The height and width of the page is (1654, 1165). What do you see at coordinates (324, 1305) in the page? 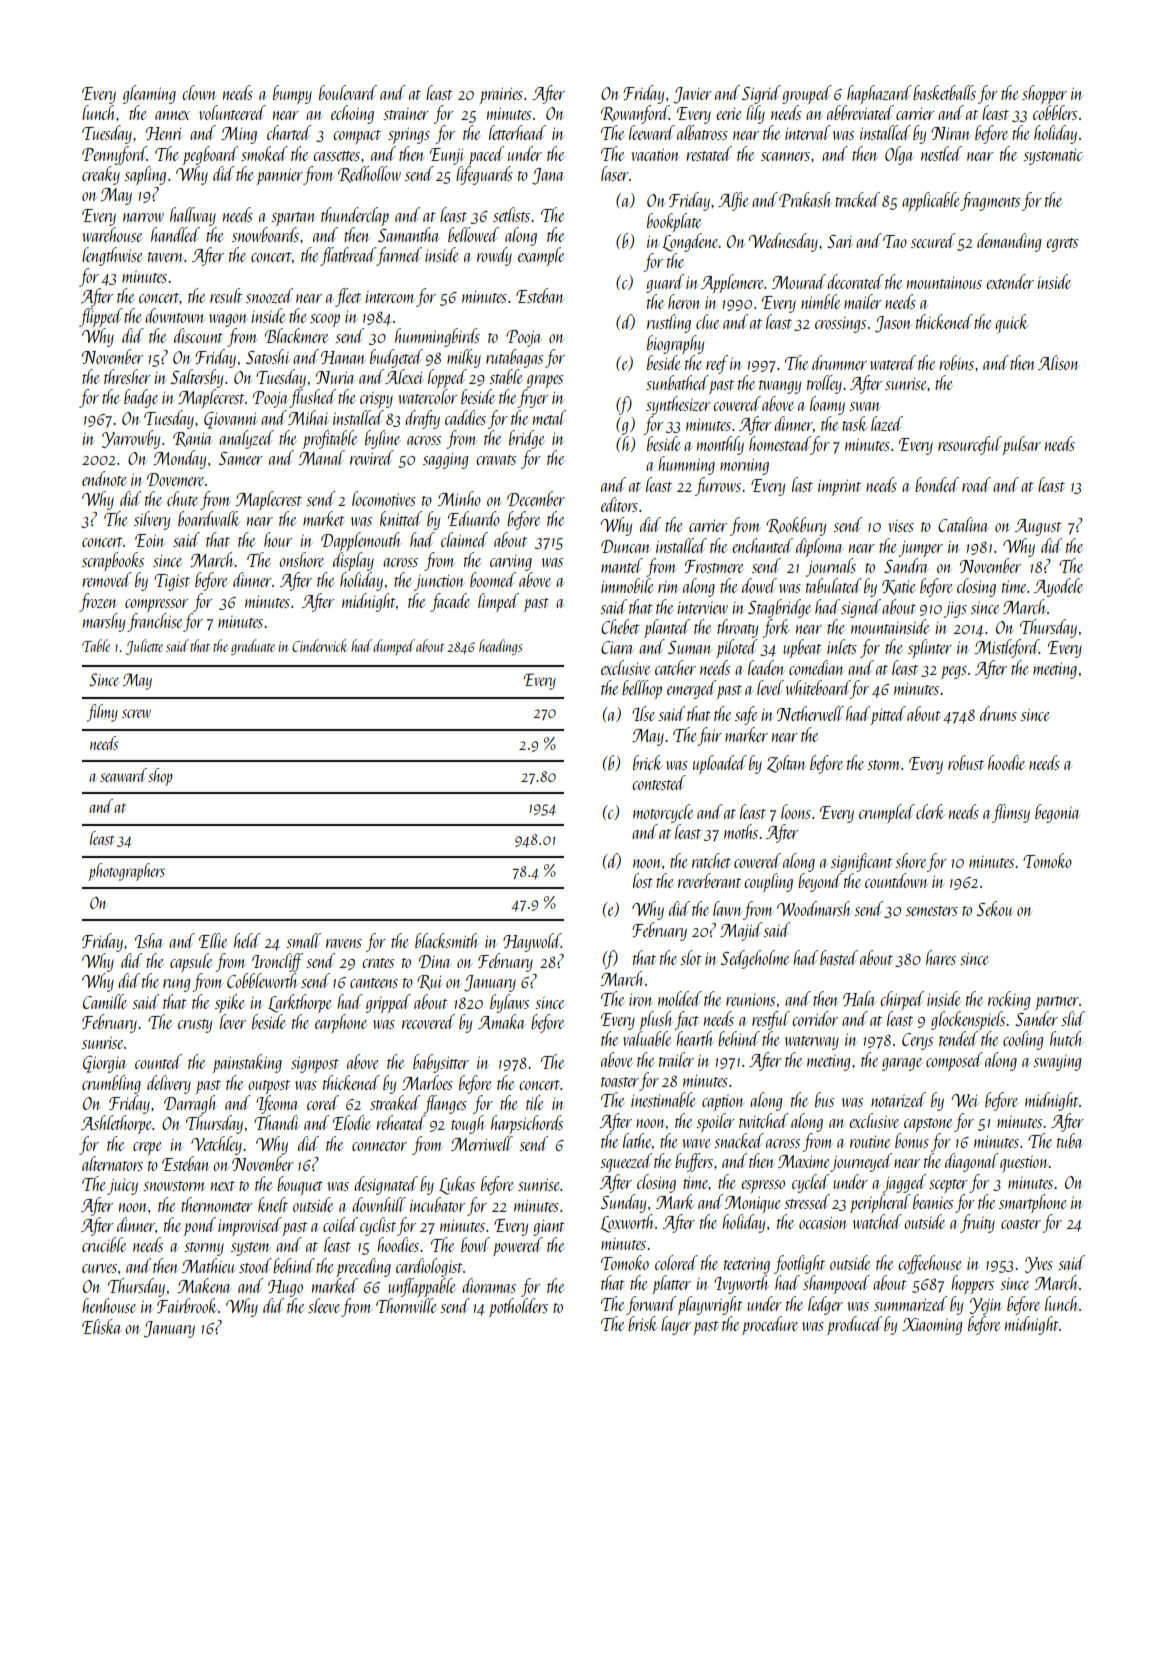
I see `sleeve` at bounding box center [324, 1305].
